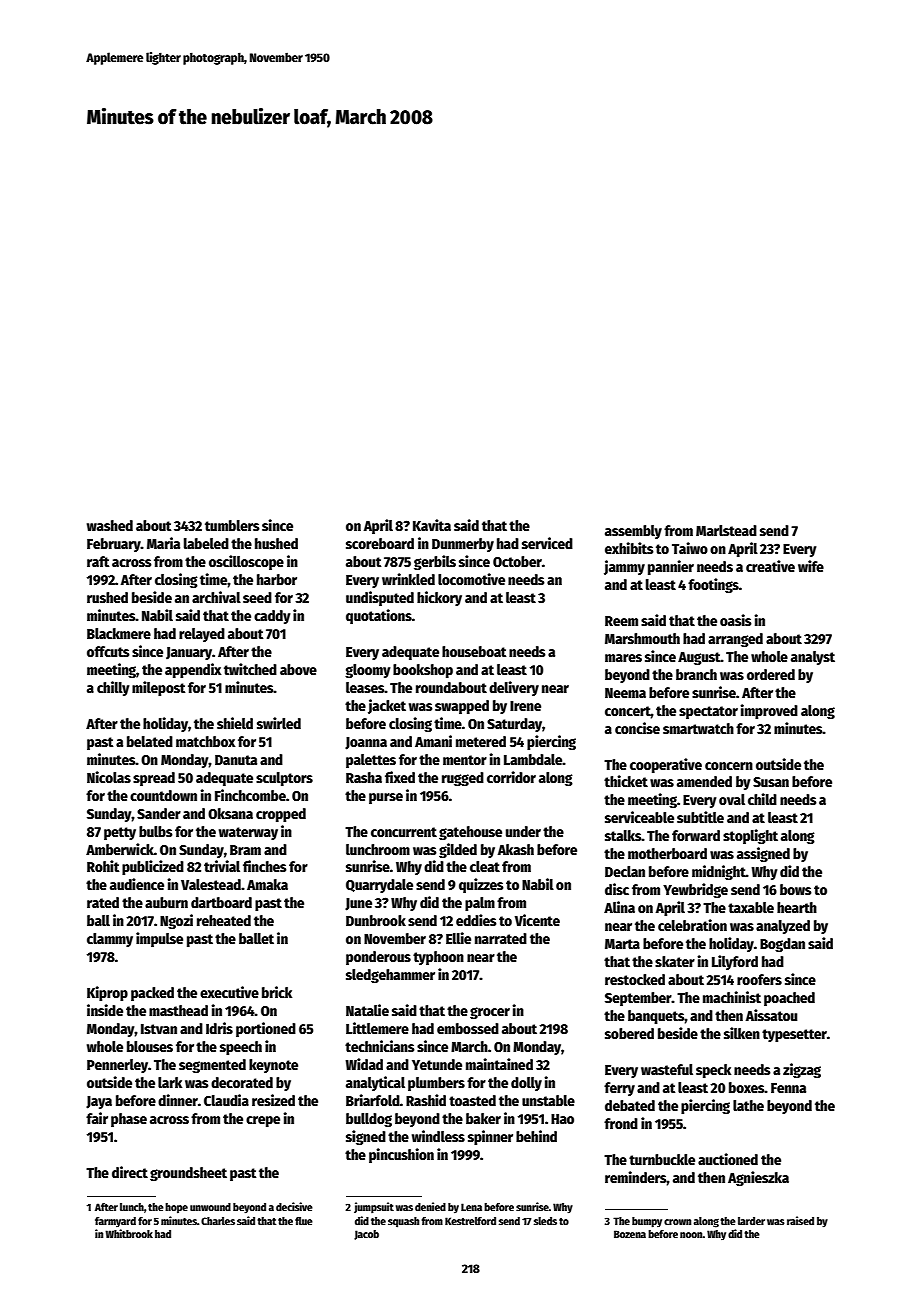 The width and height of the screenshot is (924, 1308). Describe the element at coordinates (120, 849) in the screenshot. I see `Amberwick` at that location.
